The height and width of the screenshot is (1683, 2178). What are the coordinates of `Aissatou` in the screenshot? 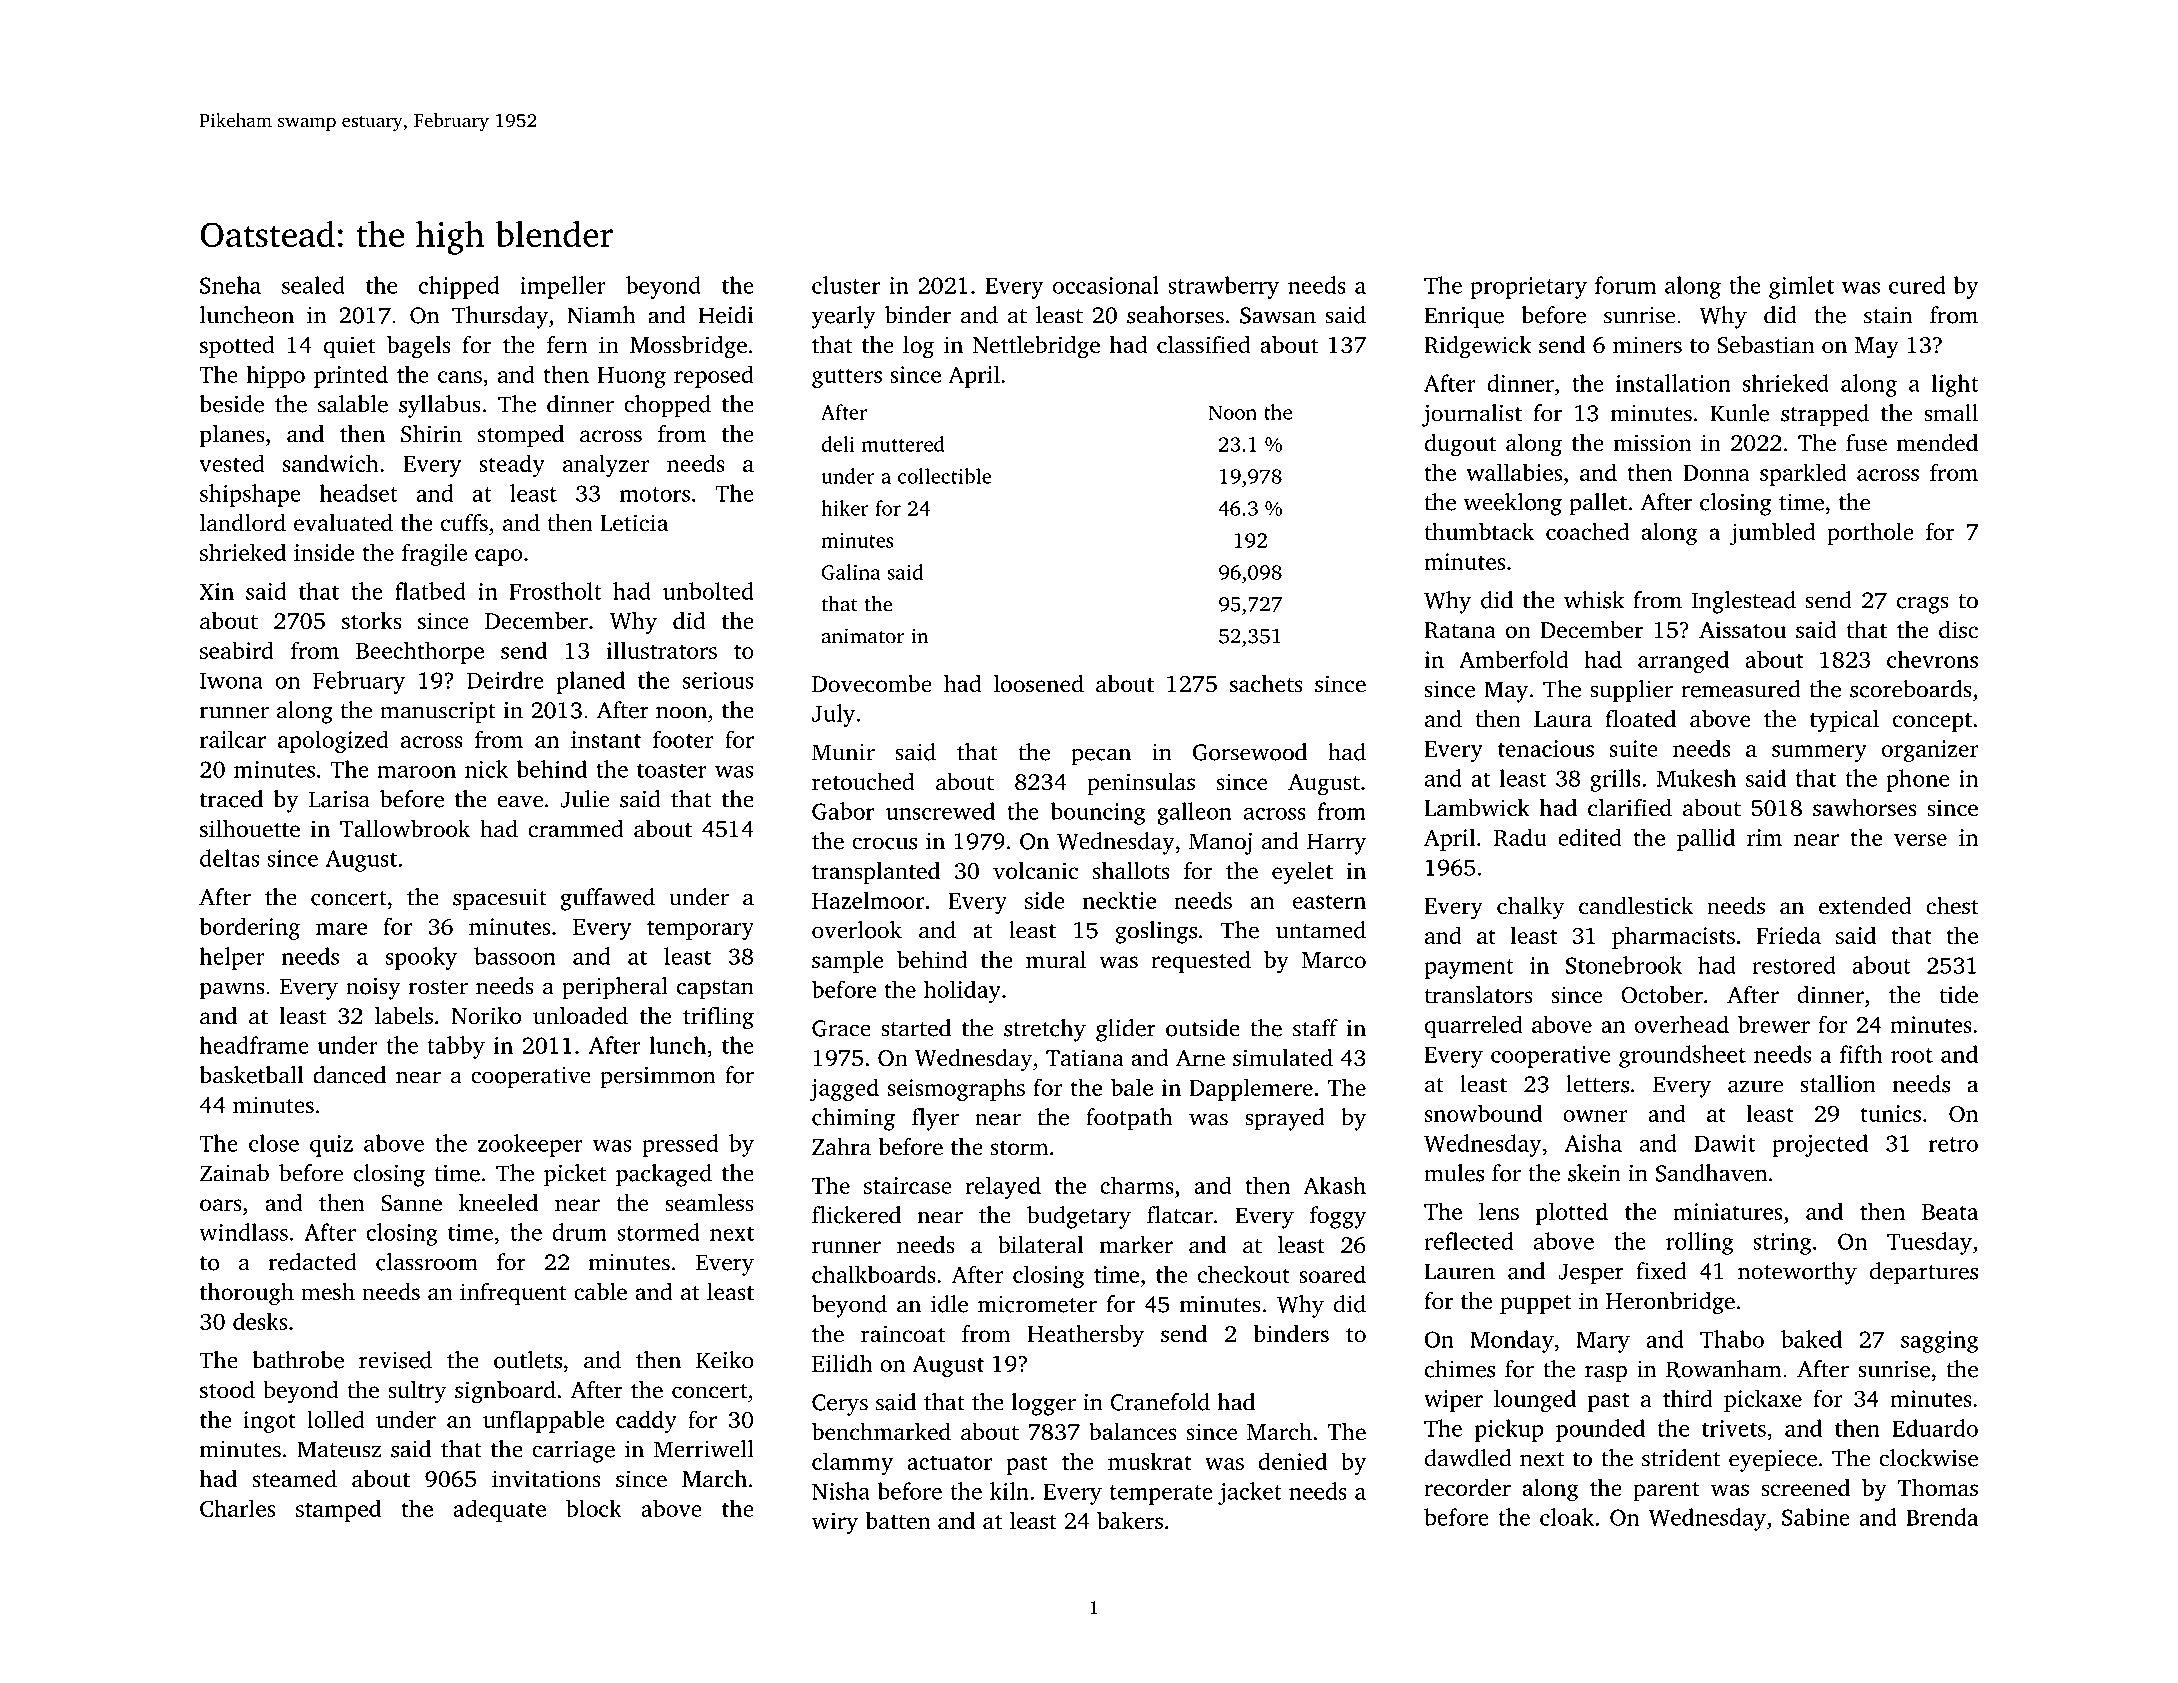 It's located at (1742, 630).
